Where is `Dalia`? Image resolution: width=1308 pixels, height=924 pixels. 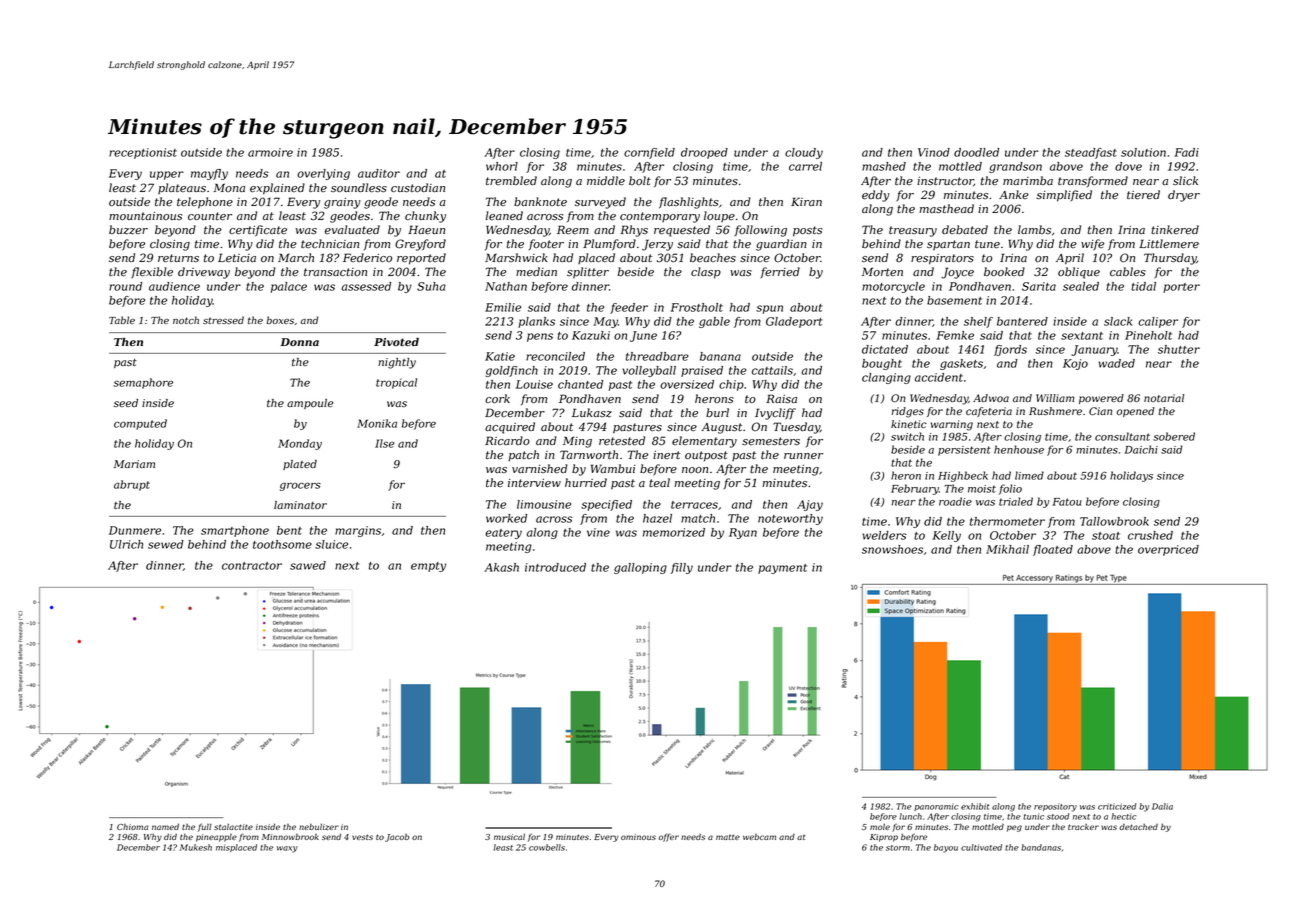
Dalia is located at coordinates (1162, 806).
